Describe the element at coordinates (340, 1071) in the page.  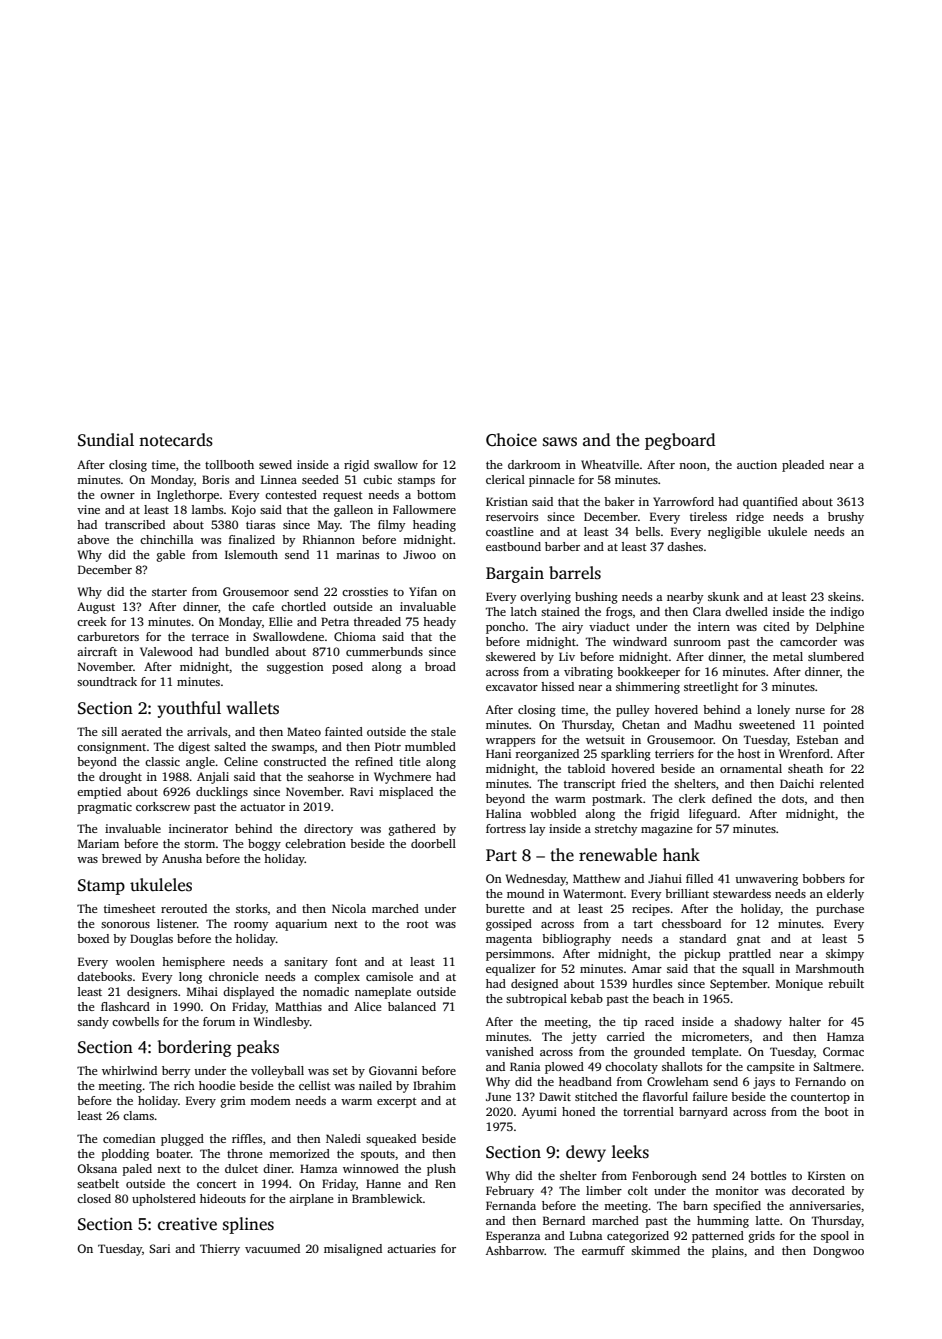
I see `set` at that location.
